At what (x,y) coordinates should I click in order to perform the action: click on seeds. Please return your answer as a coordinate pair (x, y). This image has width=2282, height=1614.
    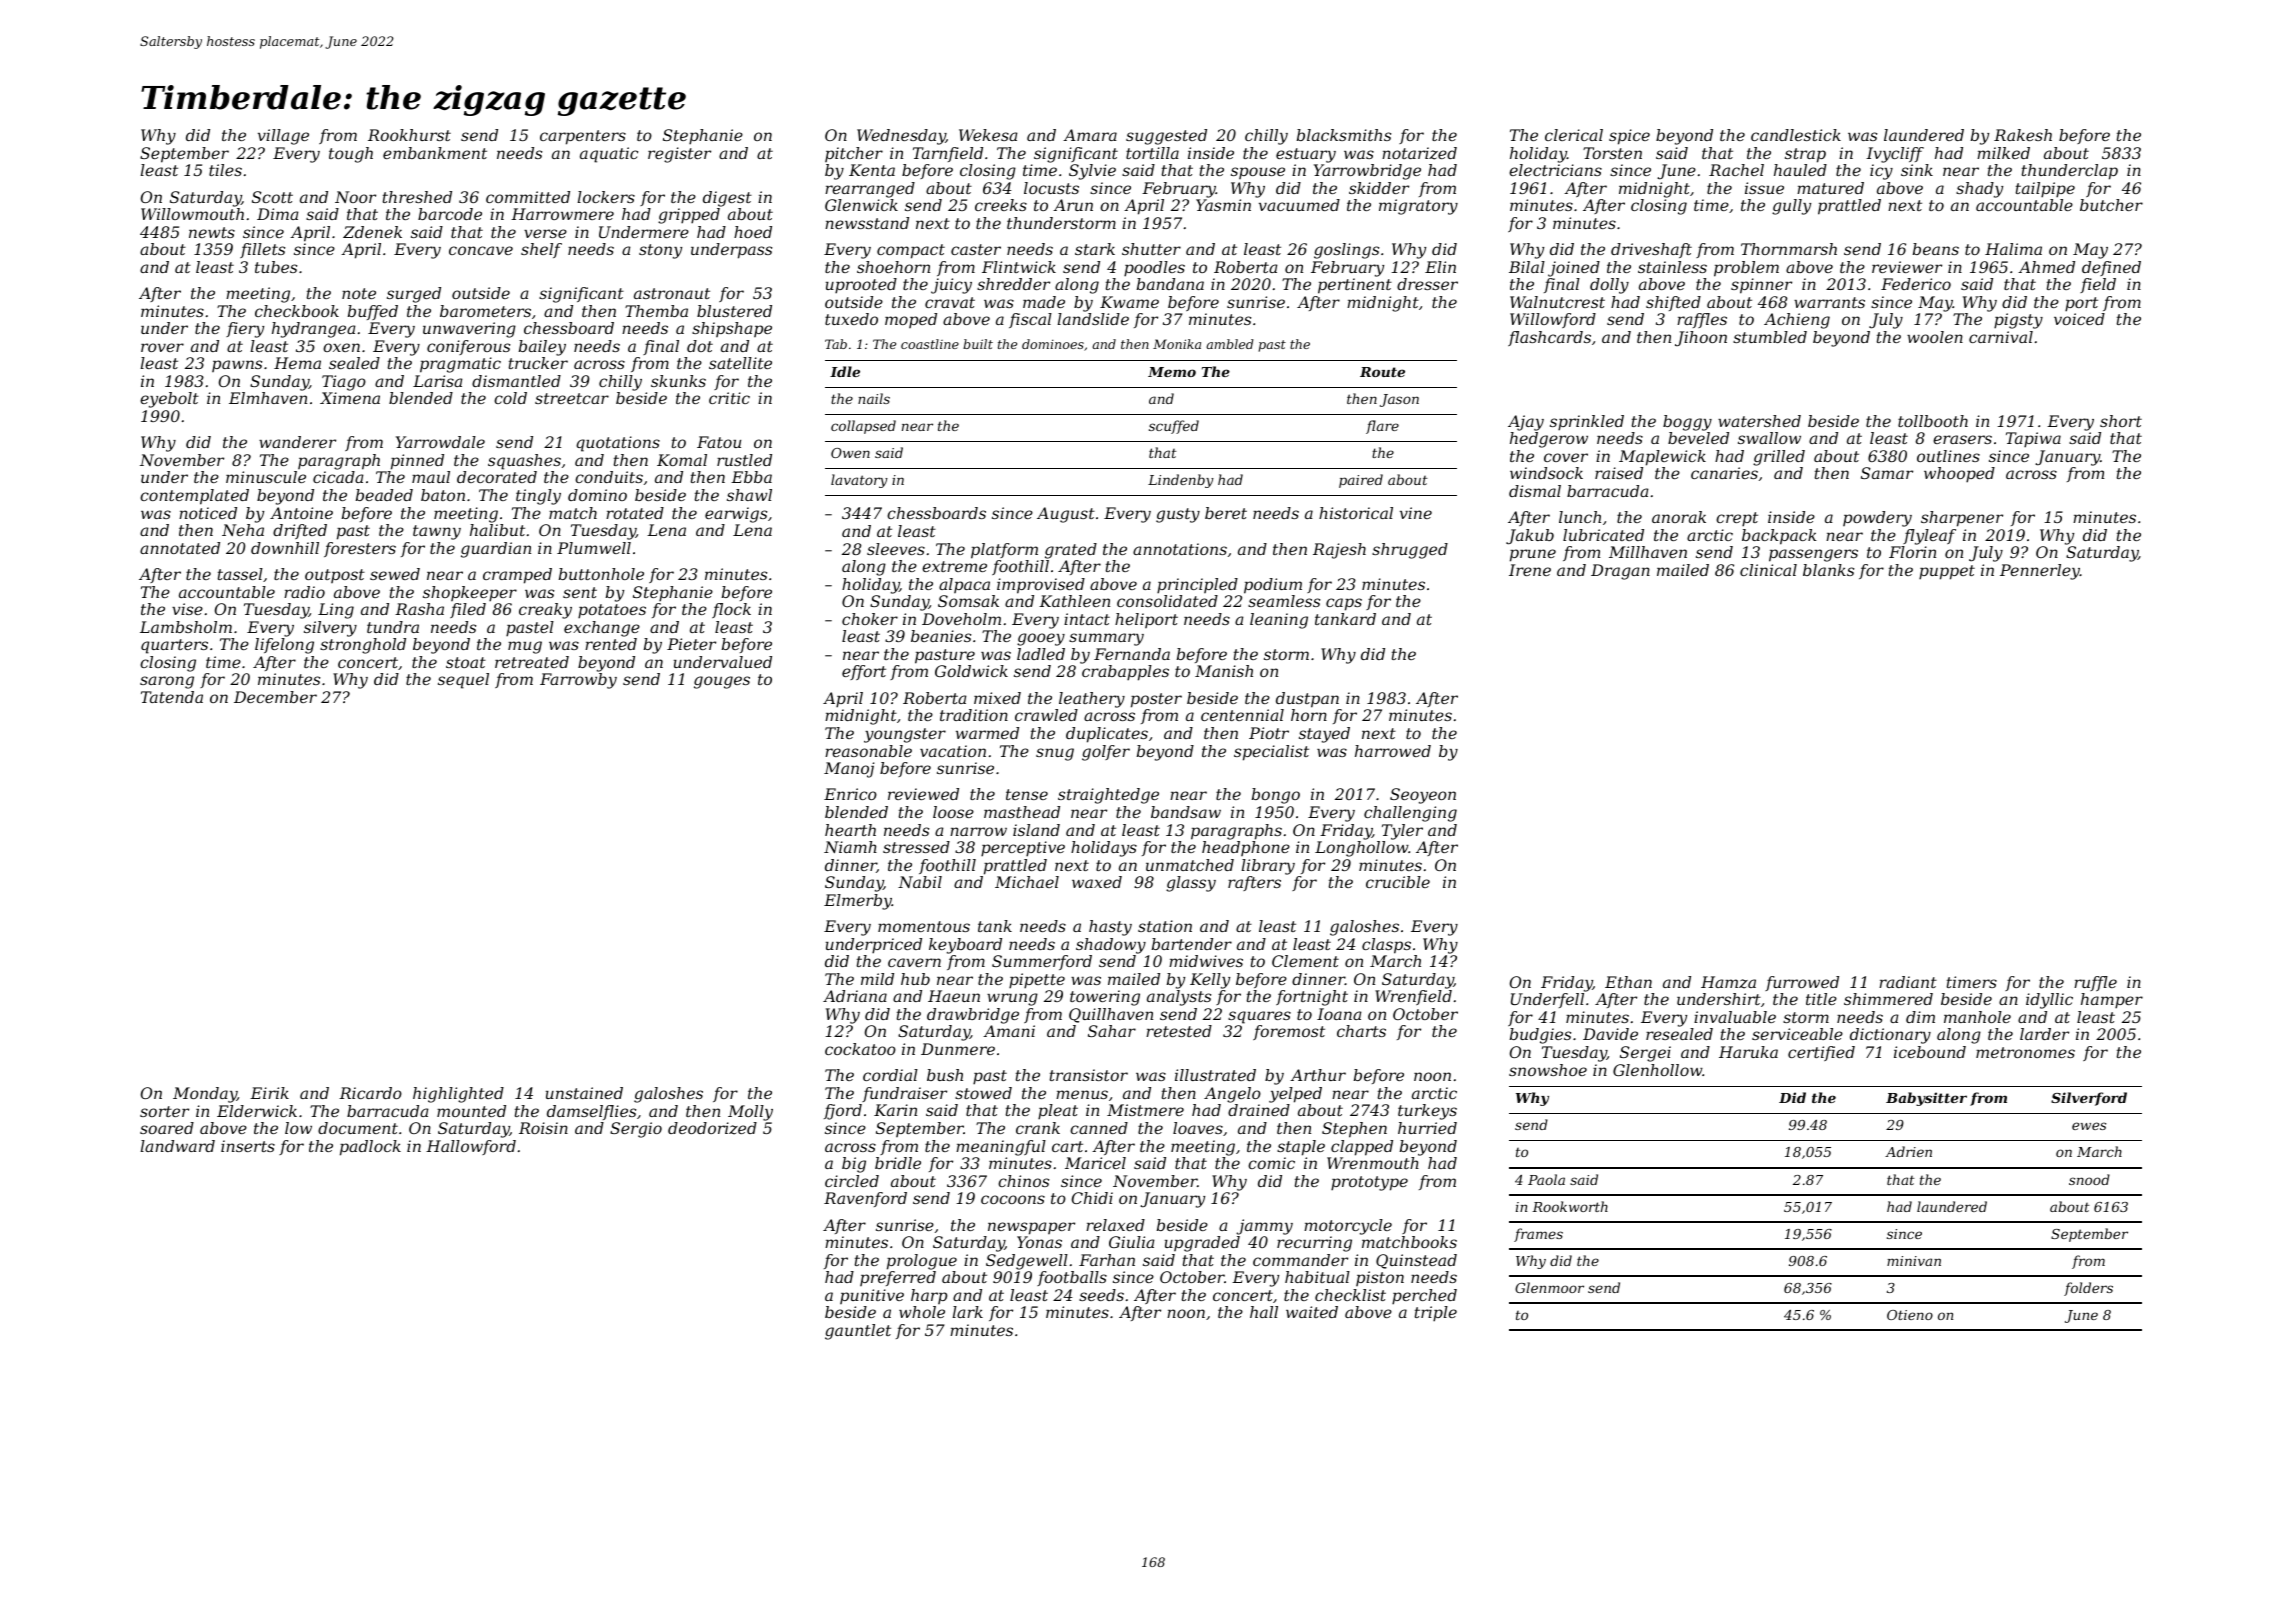
    Looking at the image, I should click on (1101, 1295).
